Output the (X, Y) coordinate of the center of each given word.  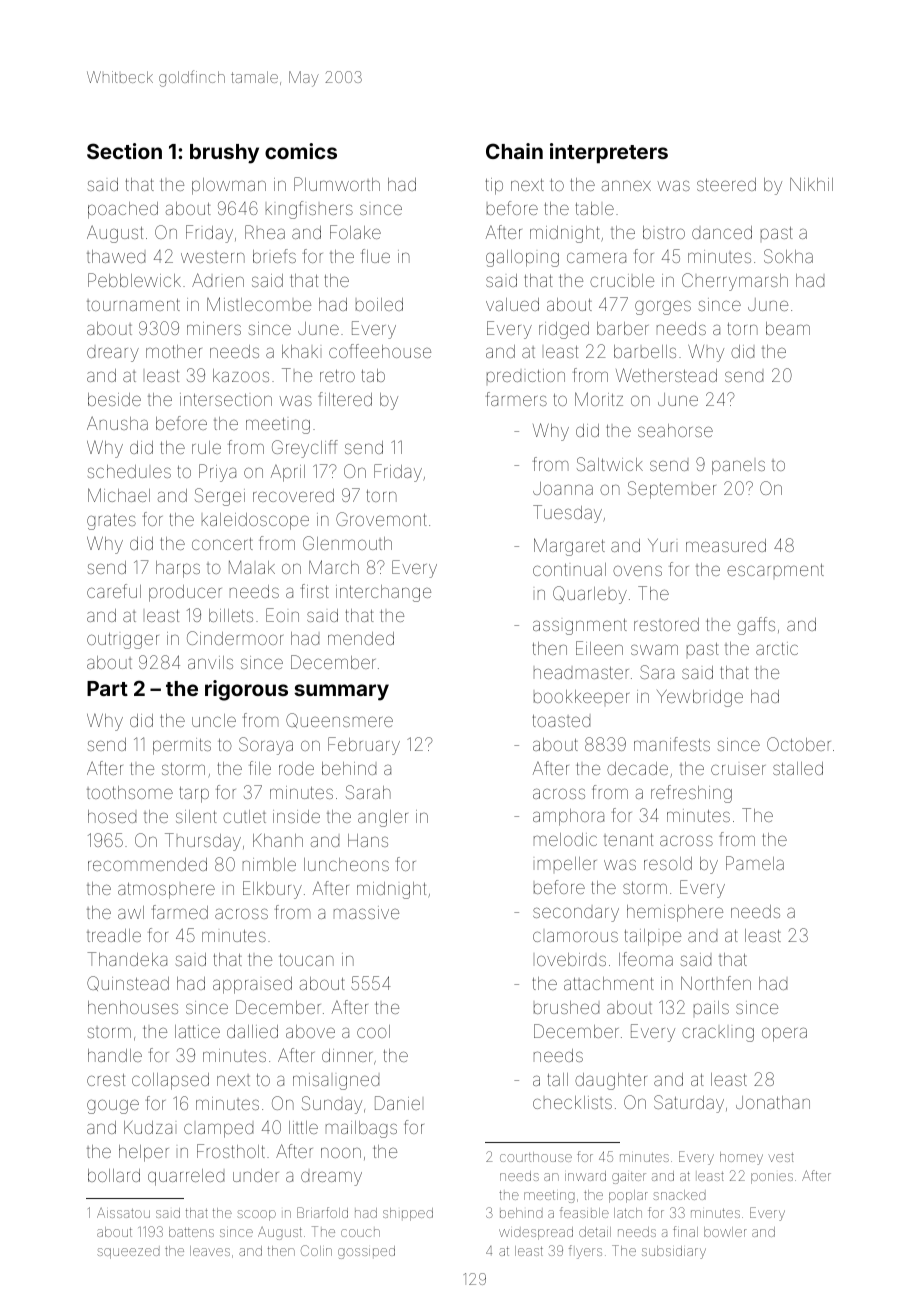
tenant (628, 840)
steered (726, 184)
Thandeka (127, 959)
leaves (210, 1251)
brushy (224, 154)
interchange (383, 593)
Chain (514, 151)
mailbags (361, 1129)
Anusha (117, 423)
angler (383, 818)
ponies (772, 1178)
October (799, 744)
